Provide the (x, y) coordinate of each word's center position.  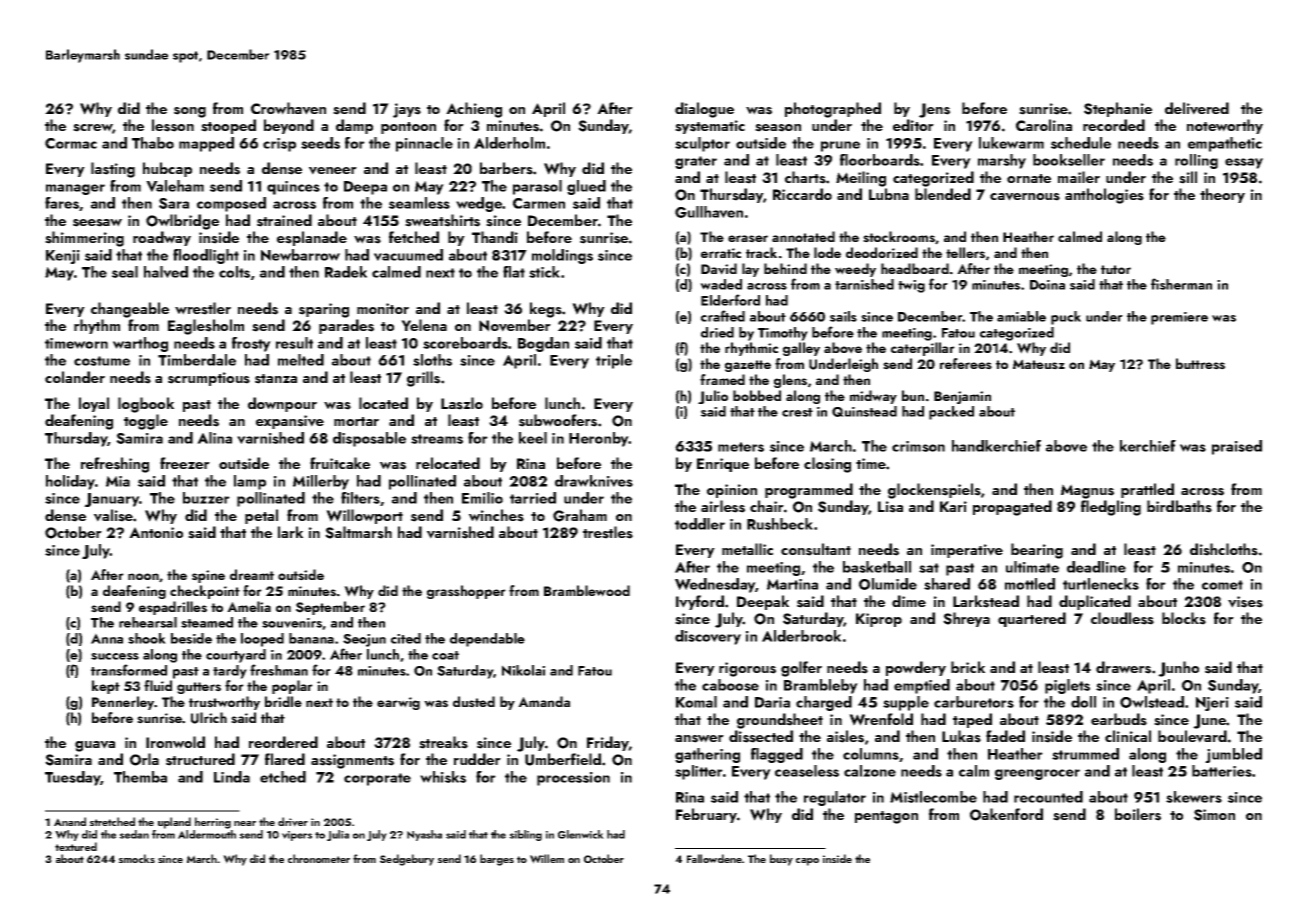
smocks (136, 858)
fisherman (1181, 284)
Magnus (1087, 491)
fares (62, 203)
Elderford (730, 300)
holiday (70, 482)
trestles (608, 532)
